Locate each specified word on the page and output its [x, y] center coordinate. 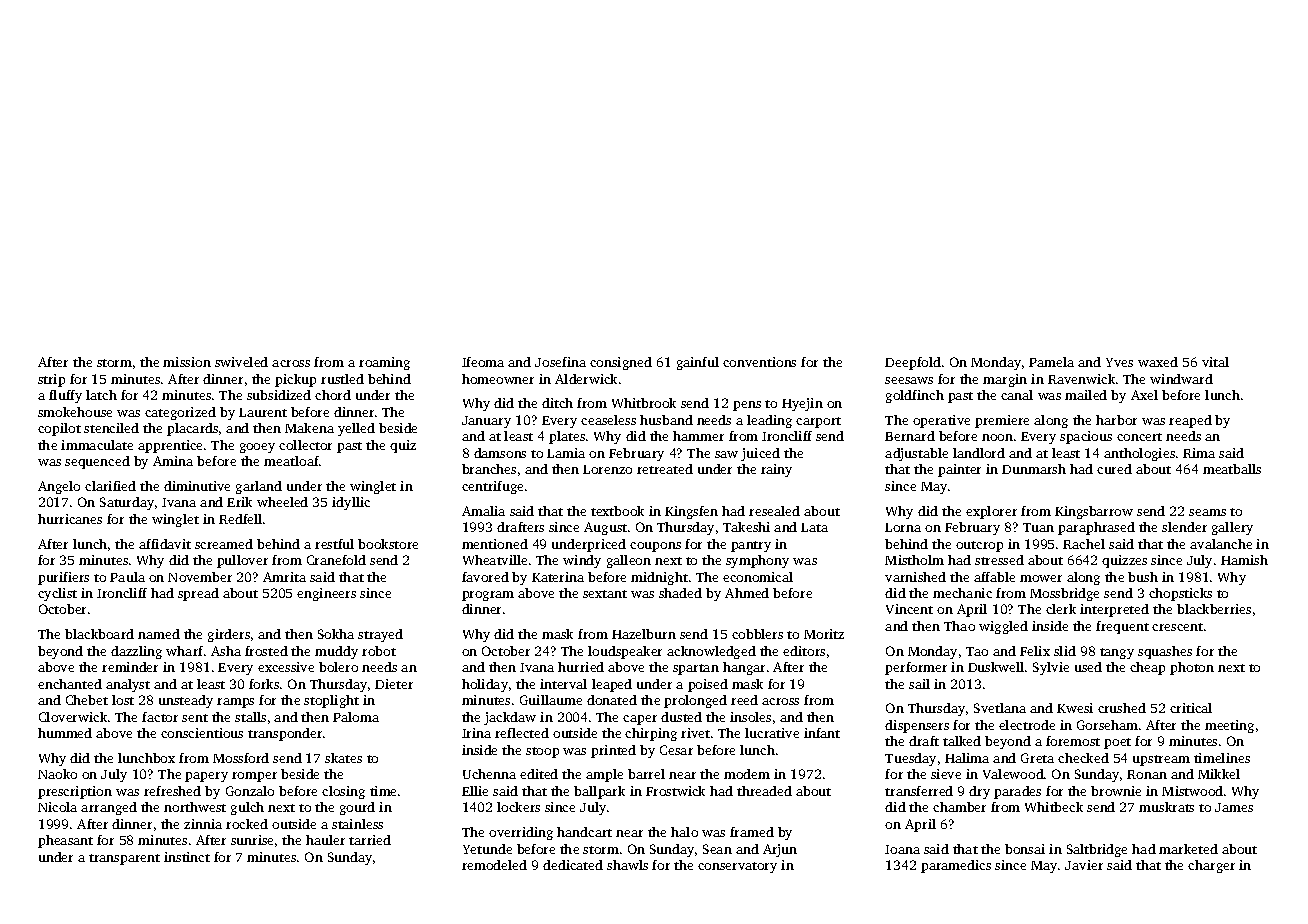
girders [229, 635]
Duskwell [996, 667]
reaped [1190, 421]
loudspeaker [625, 652]
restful [334, 544]
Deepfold [913, 363]
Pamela [1051, 362]
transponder [285, 734]
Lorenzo [607, 469]
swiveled [241, 362]
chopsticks [1180, 594]
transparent [124, 859]
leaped [612, 685]
